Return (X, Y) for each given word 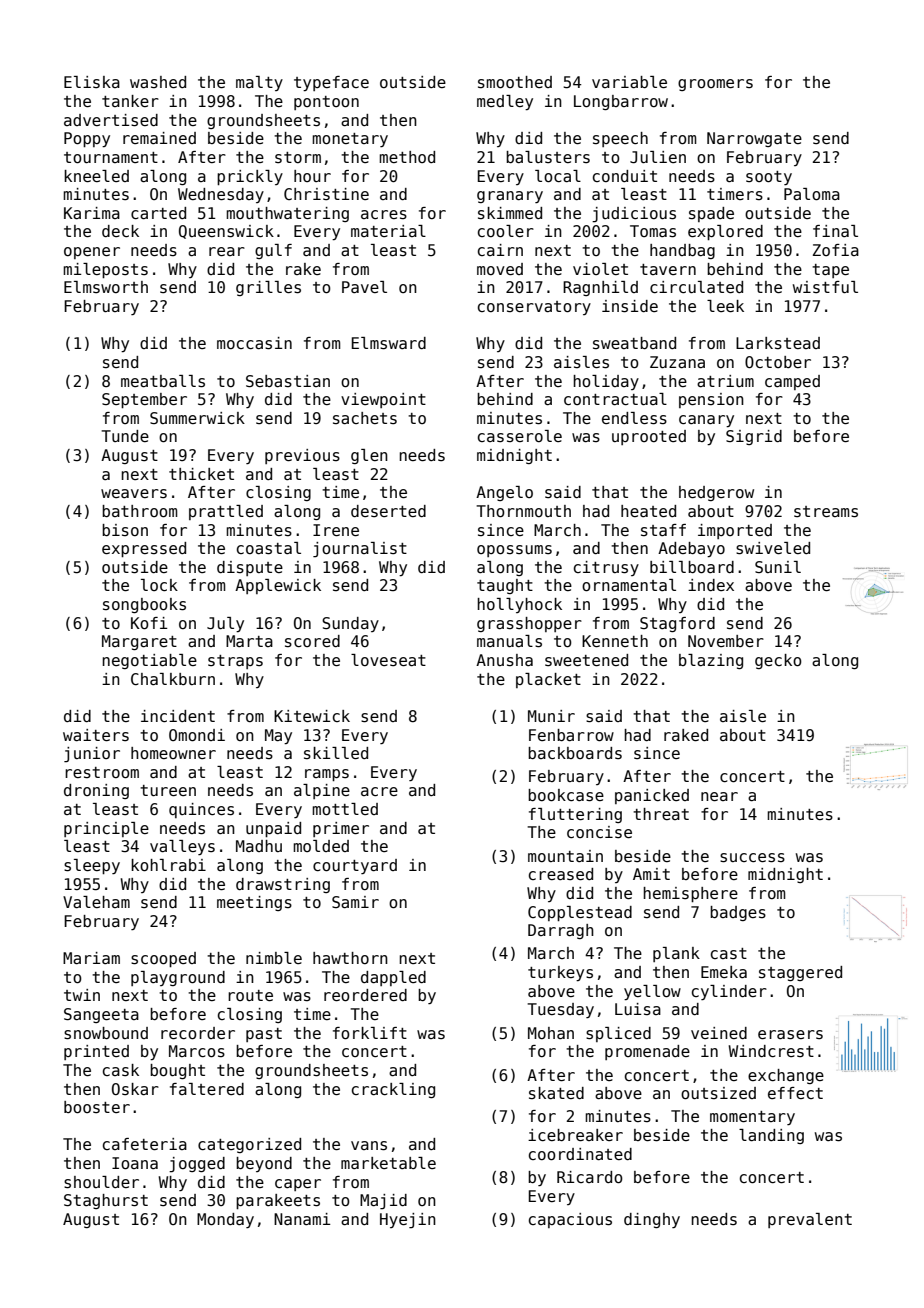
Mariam (91, 958)
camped (792, 382)
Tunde (125, 436)
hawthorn (350, 958)
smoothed (515, 82)
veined (719, 1033)
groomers (715, 85)
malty (259, 83)
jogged (197, 1165)
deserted (388, 511)
